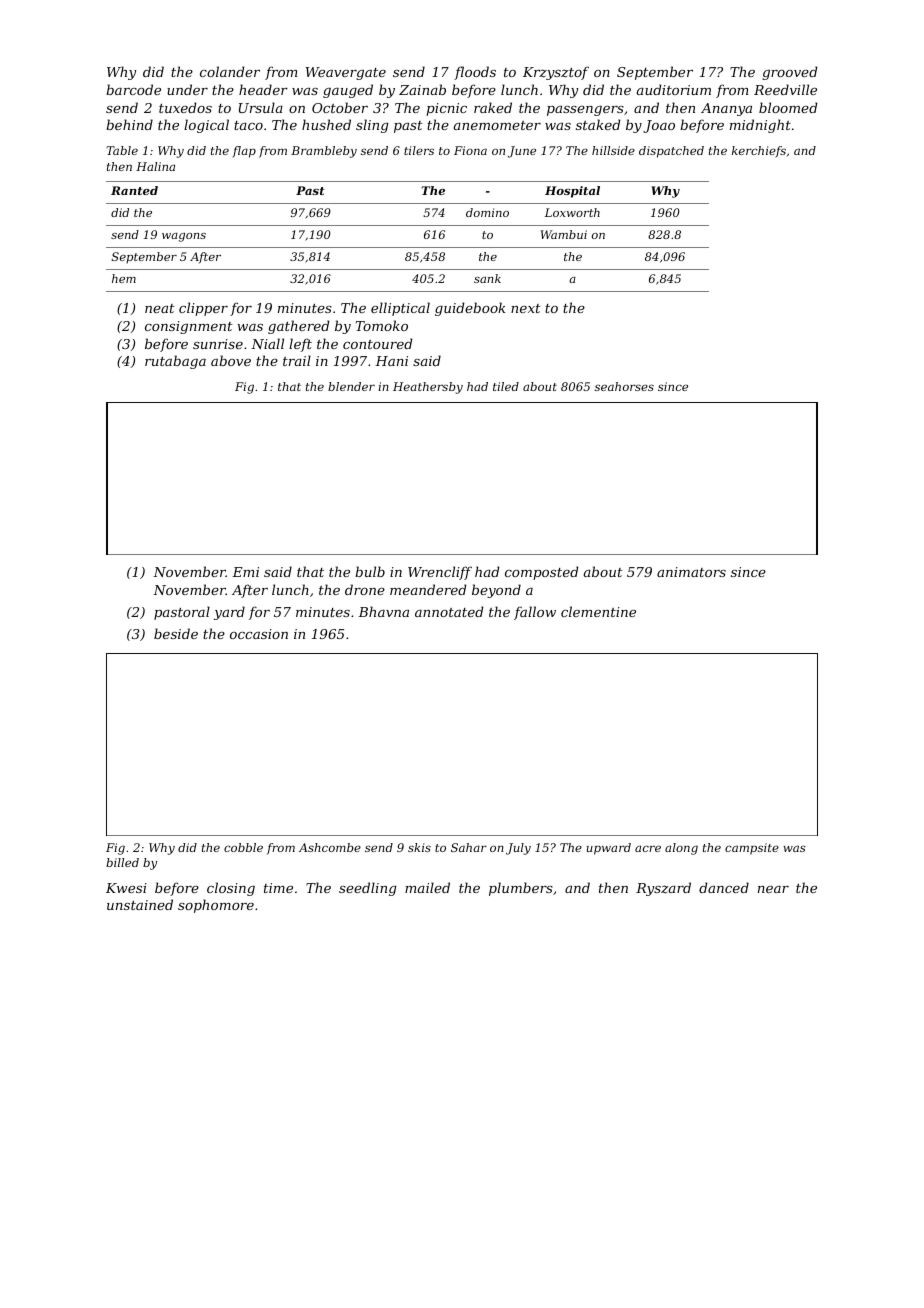 The image size is (924, 1308). I want to click on Ashcombe, so click(330, 847).
